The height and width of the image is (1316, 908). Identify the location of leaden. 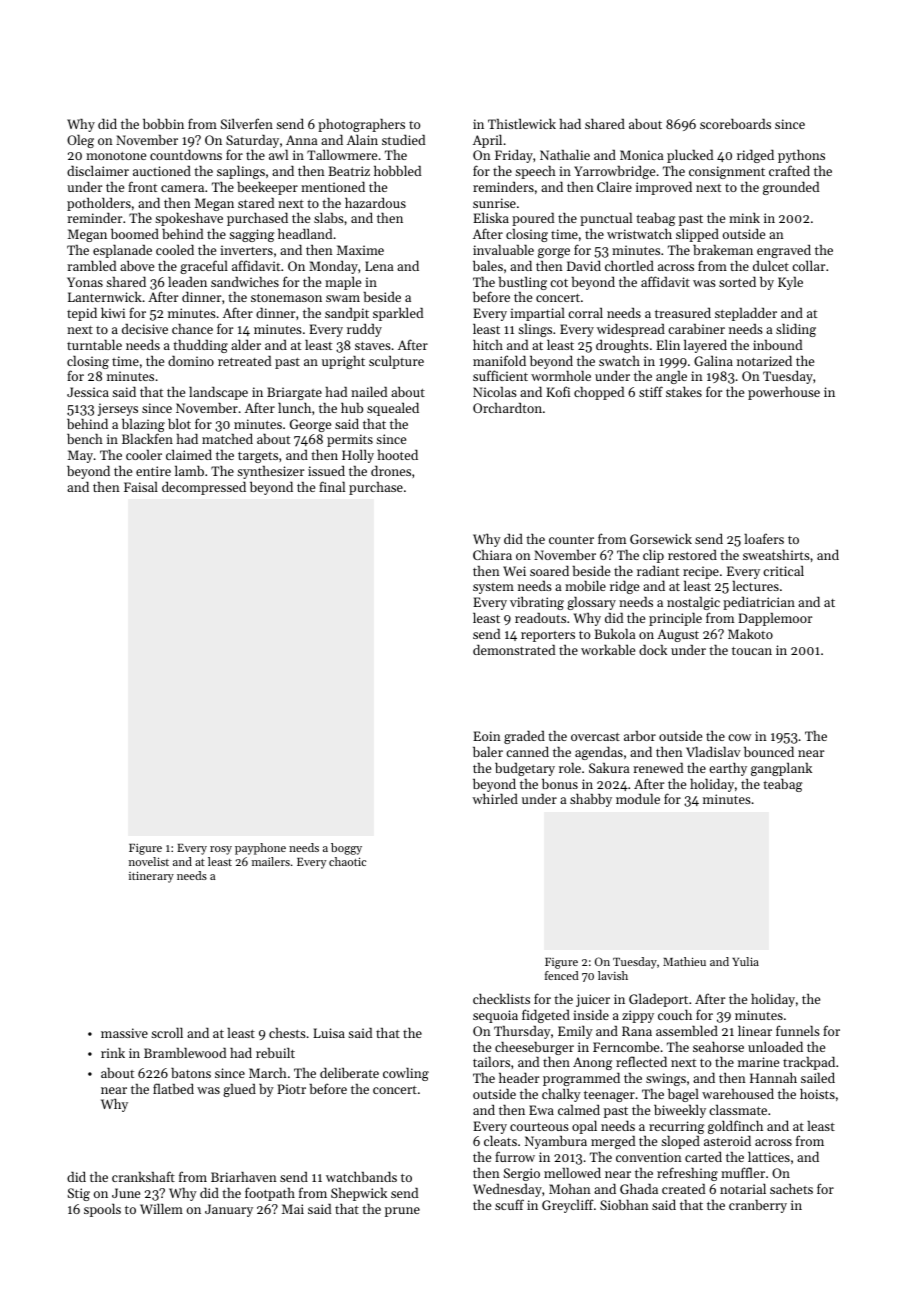
(187, 281).
